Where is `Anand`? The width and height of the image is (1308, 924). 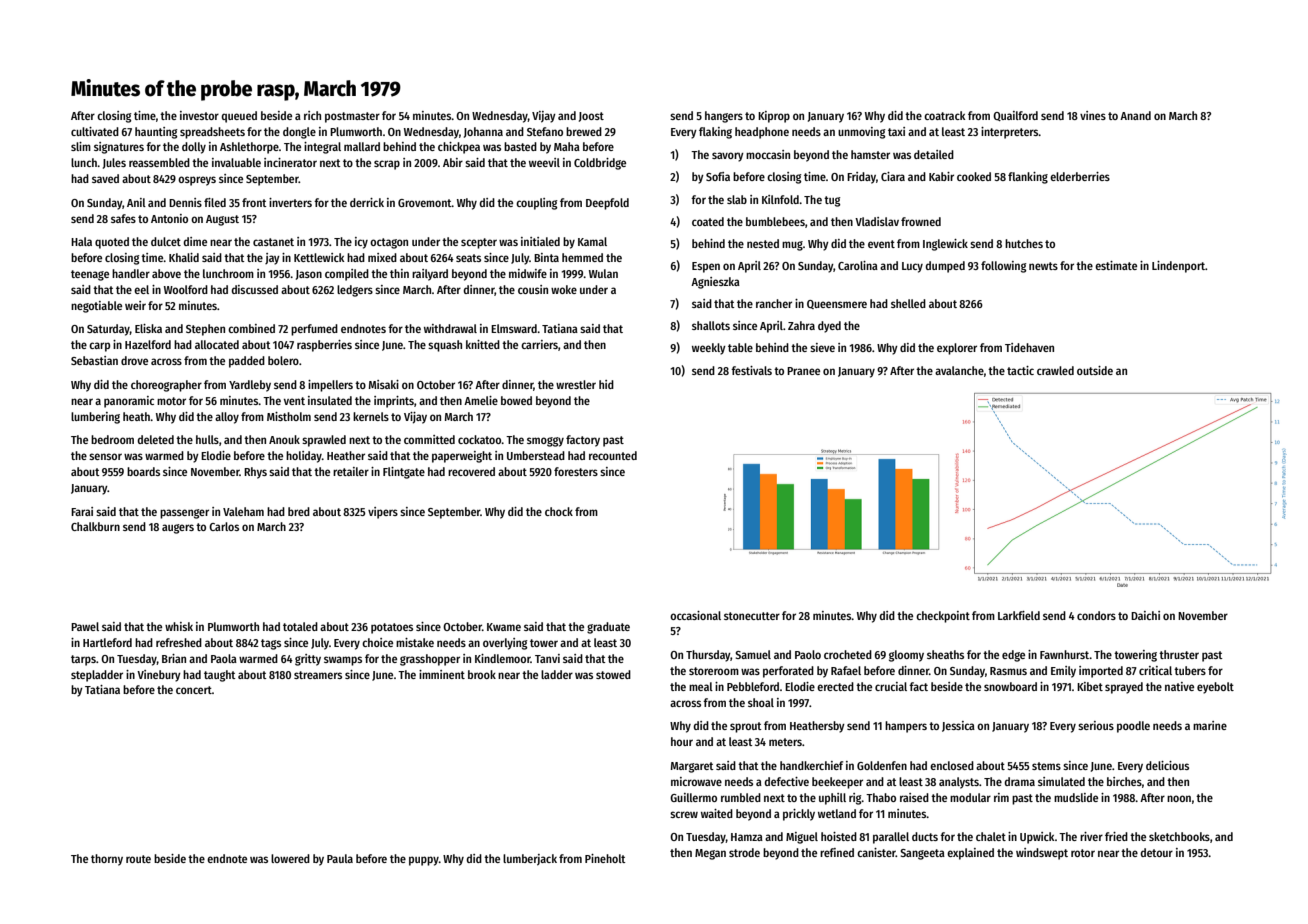
Anand is located at coordinates (1135, 115).
